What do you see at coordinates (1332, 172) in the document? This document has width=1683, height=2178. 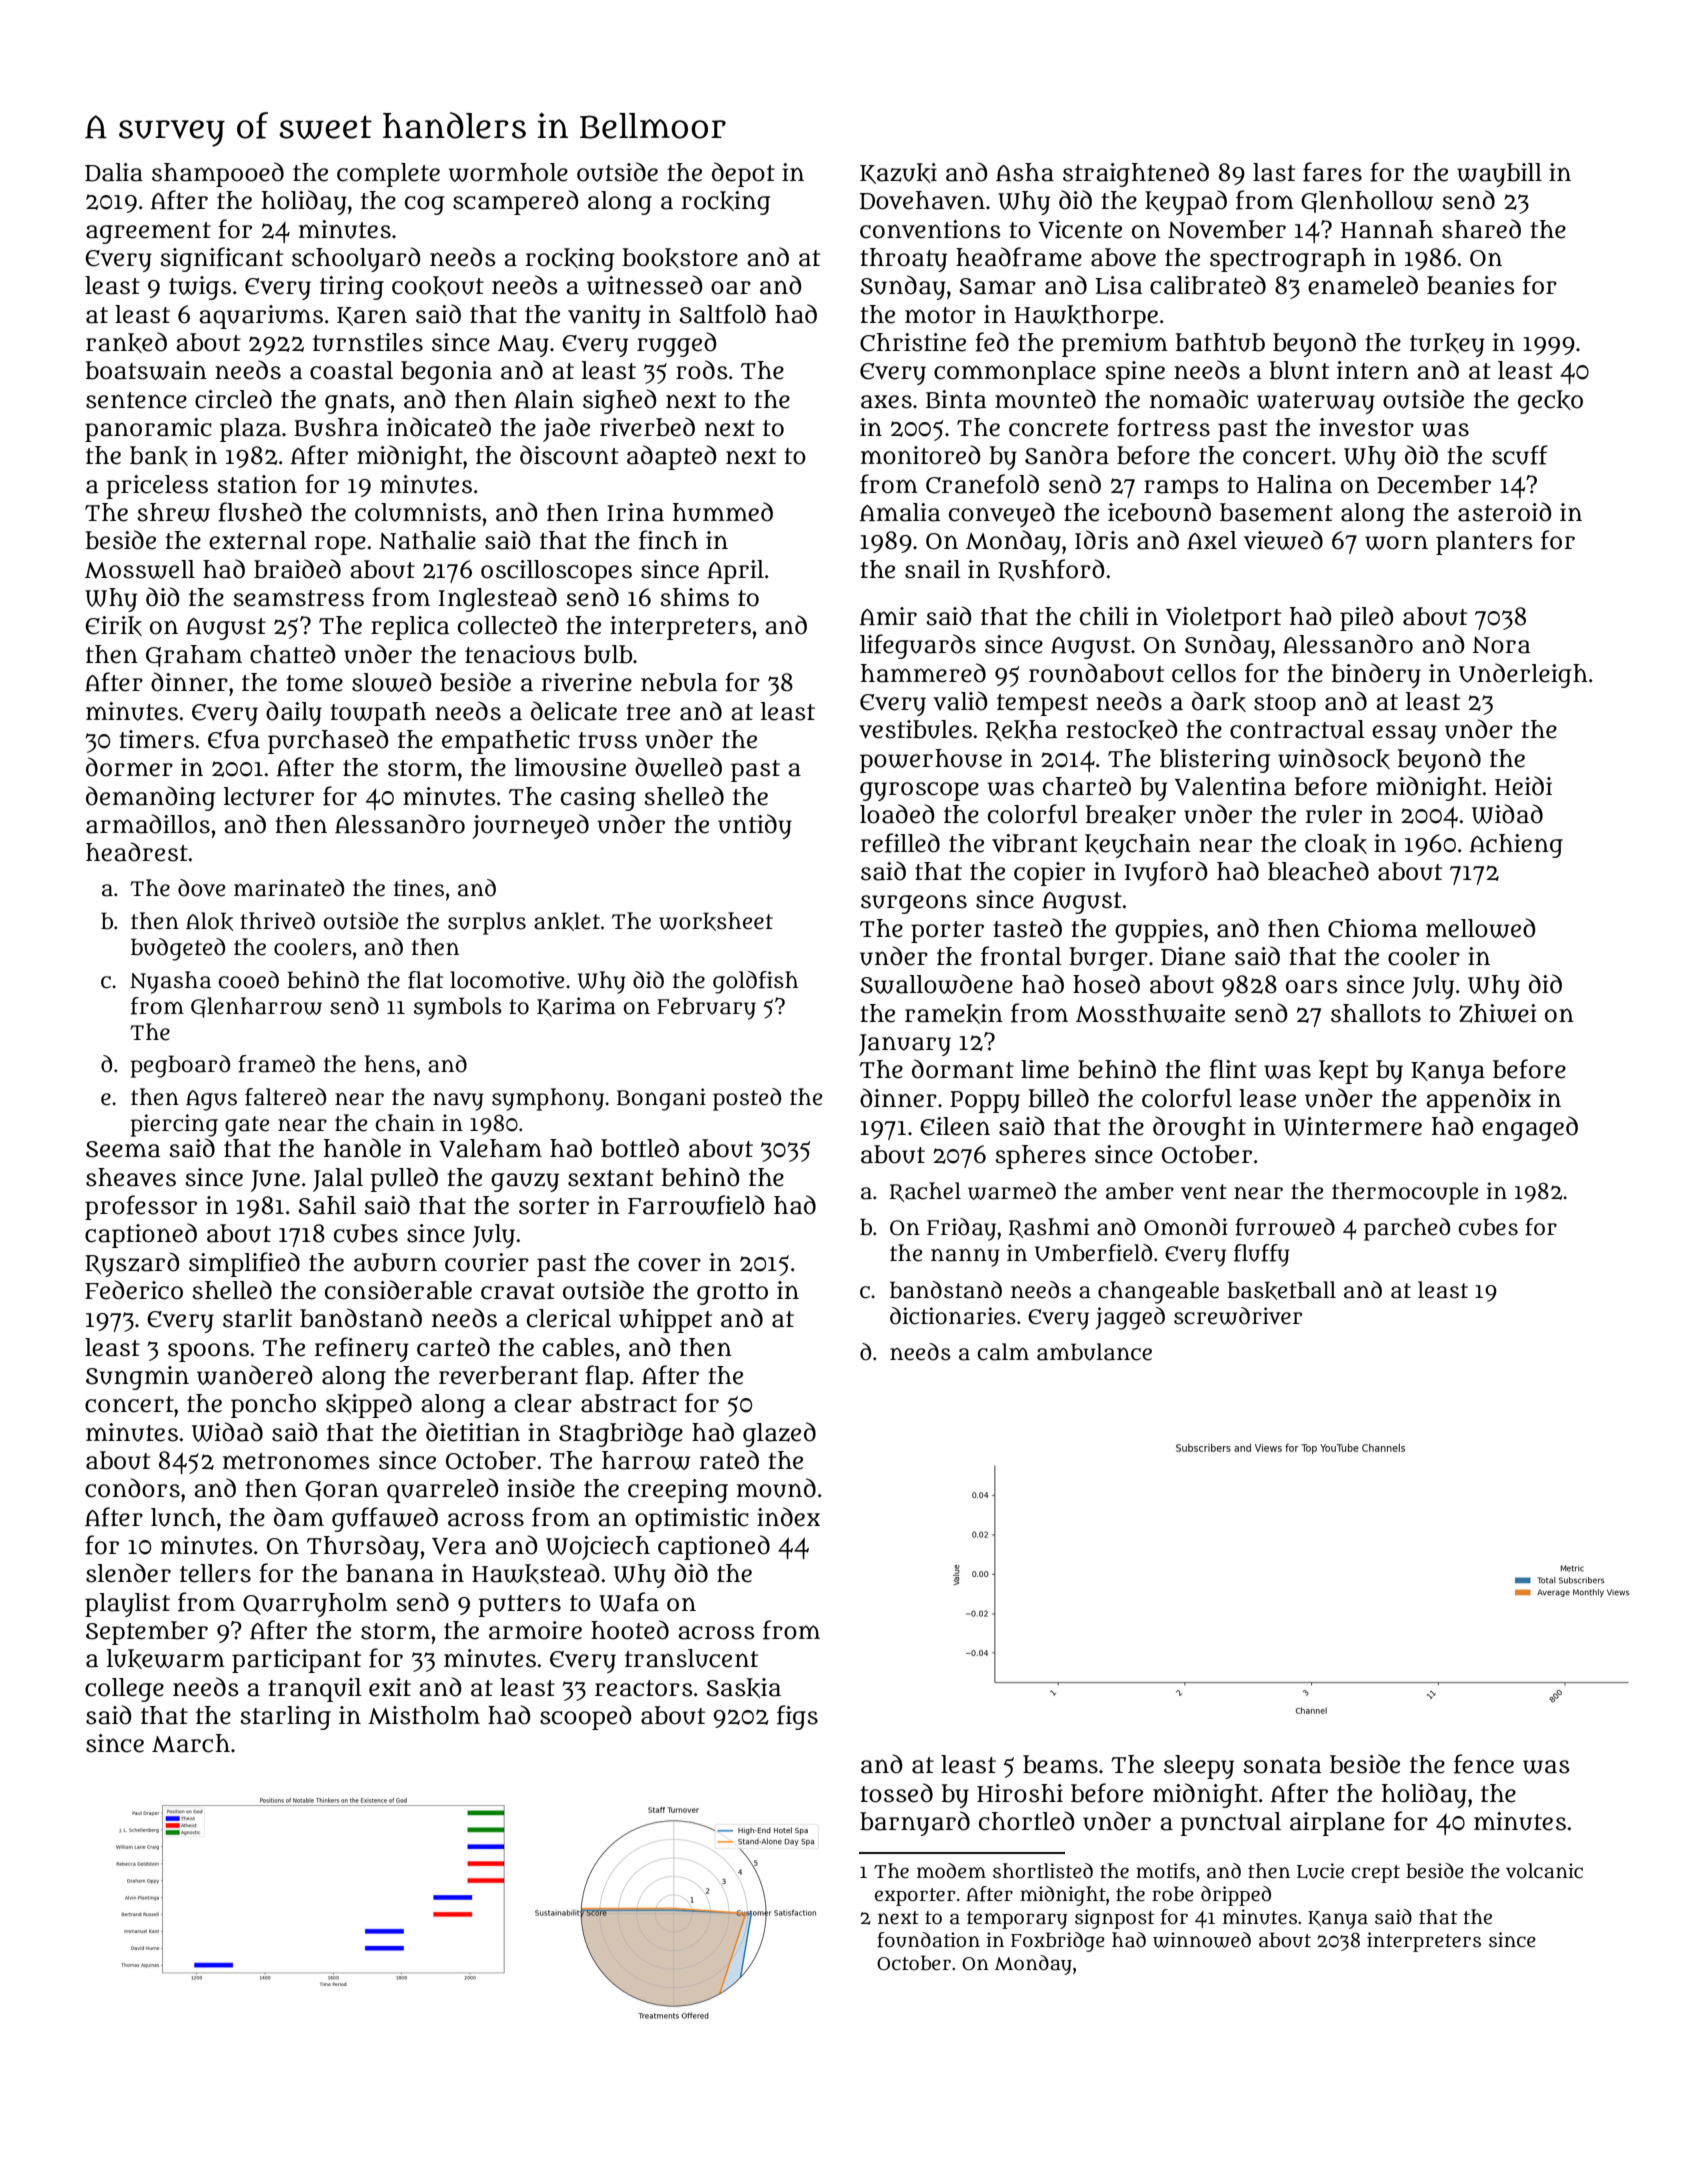 I see `fares` at bounding box center [1332, 172].
